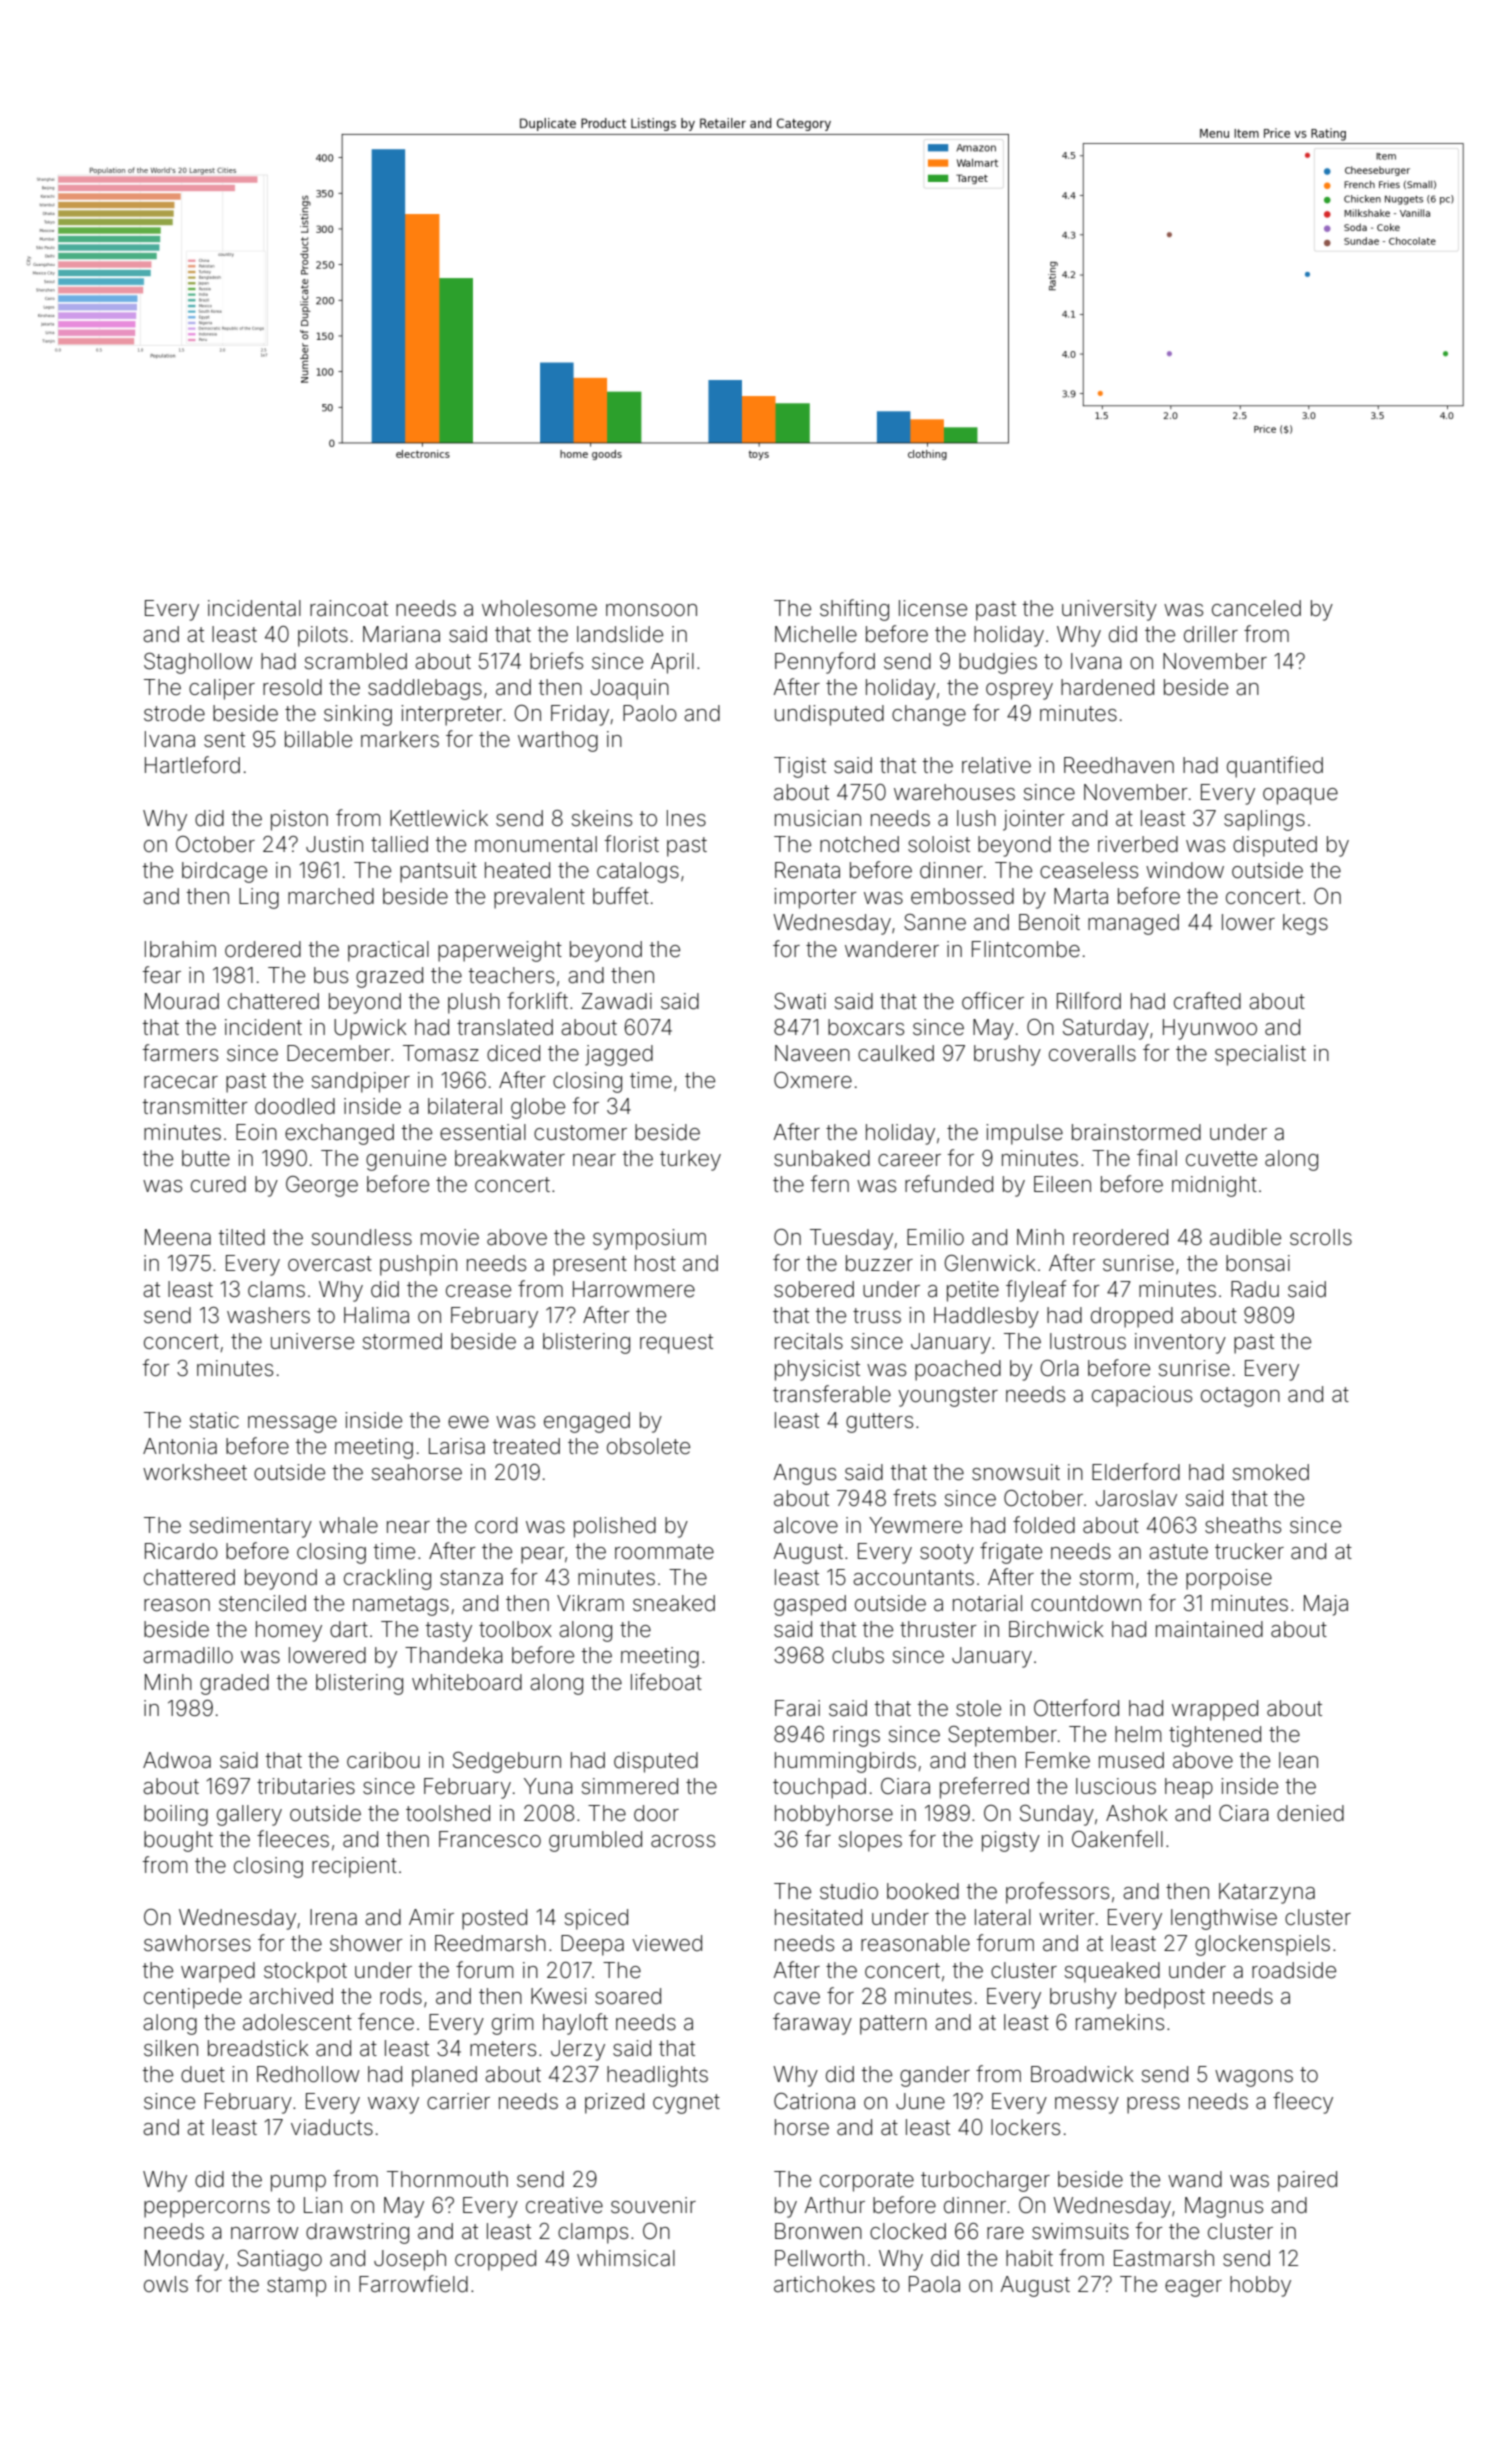 This screenshot has height=2464, width=1496. What do you see at coordinates (1119, 765) in the screenshot?
I see `Reedhaven` at bounding box center [1119, 765].
